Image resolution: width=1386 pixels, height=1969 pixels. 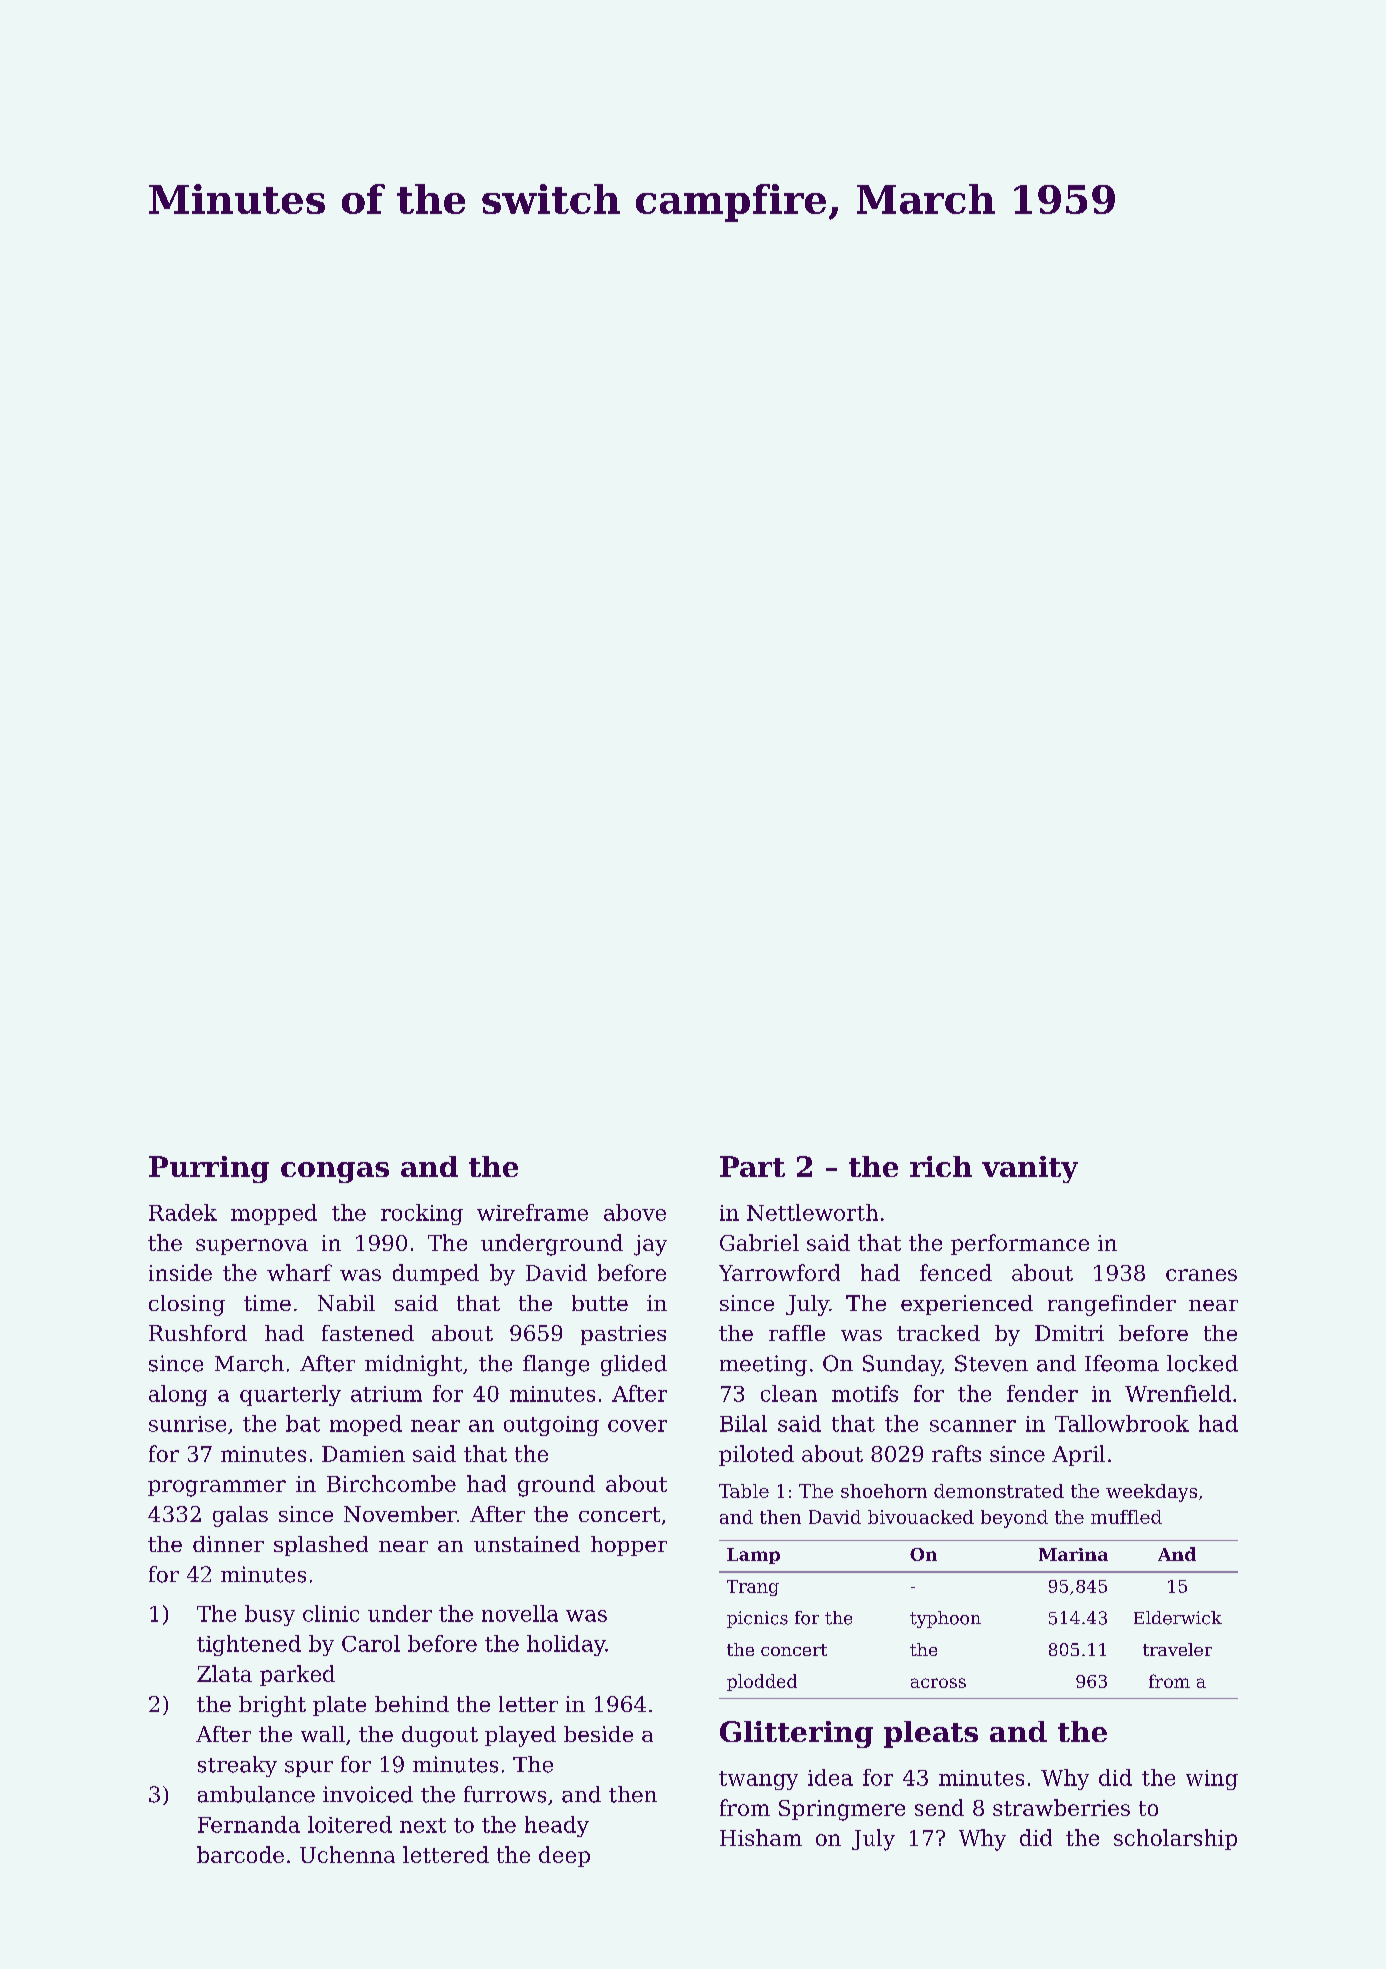 I want to click on Carol, so click(x=371, y=1643).
